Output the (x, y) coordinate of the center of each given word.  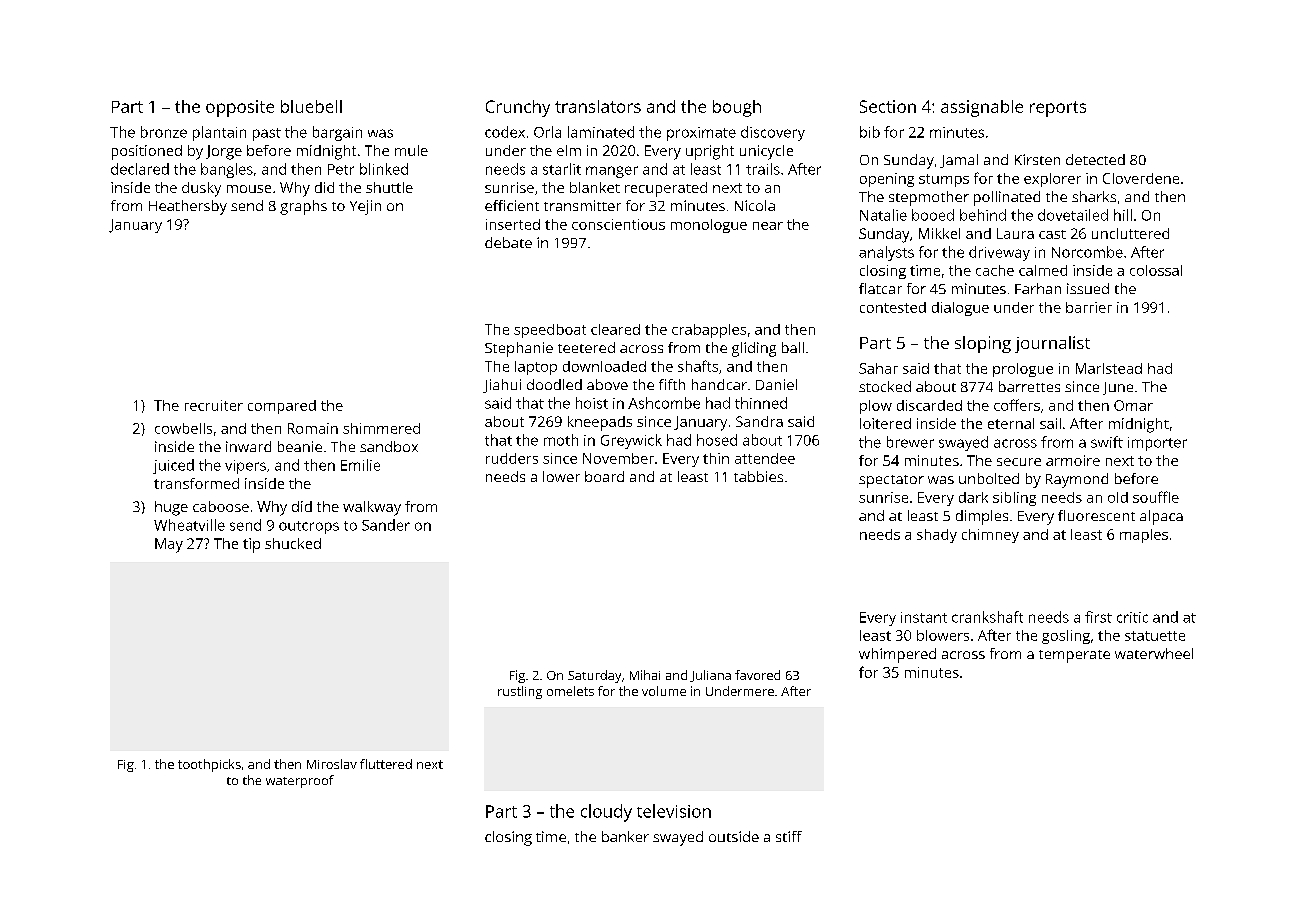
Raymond (1077, 480)
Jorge (224, 152)
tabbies (758, 476)
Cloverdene (1141, 178)
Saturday (594, 676)
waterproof (300, 781)
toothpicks (209, 765)
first (1098, 617)
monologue (709, 226)
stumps (944, 180)
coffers (1017, 405)
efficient (512, 205)
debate (508, 242)
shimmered (381, 428)
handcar (719, 384)
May (169, 545)
